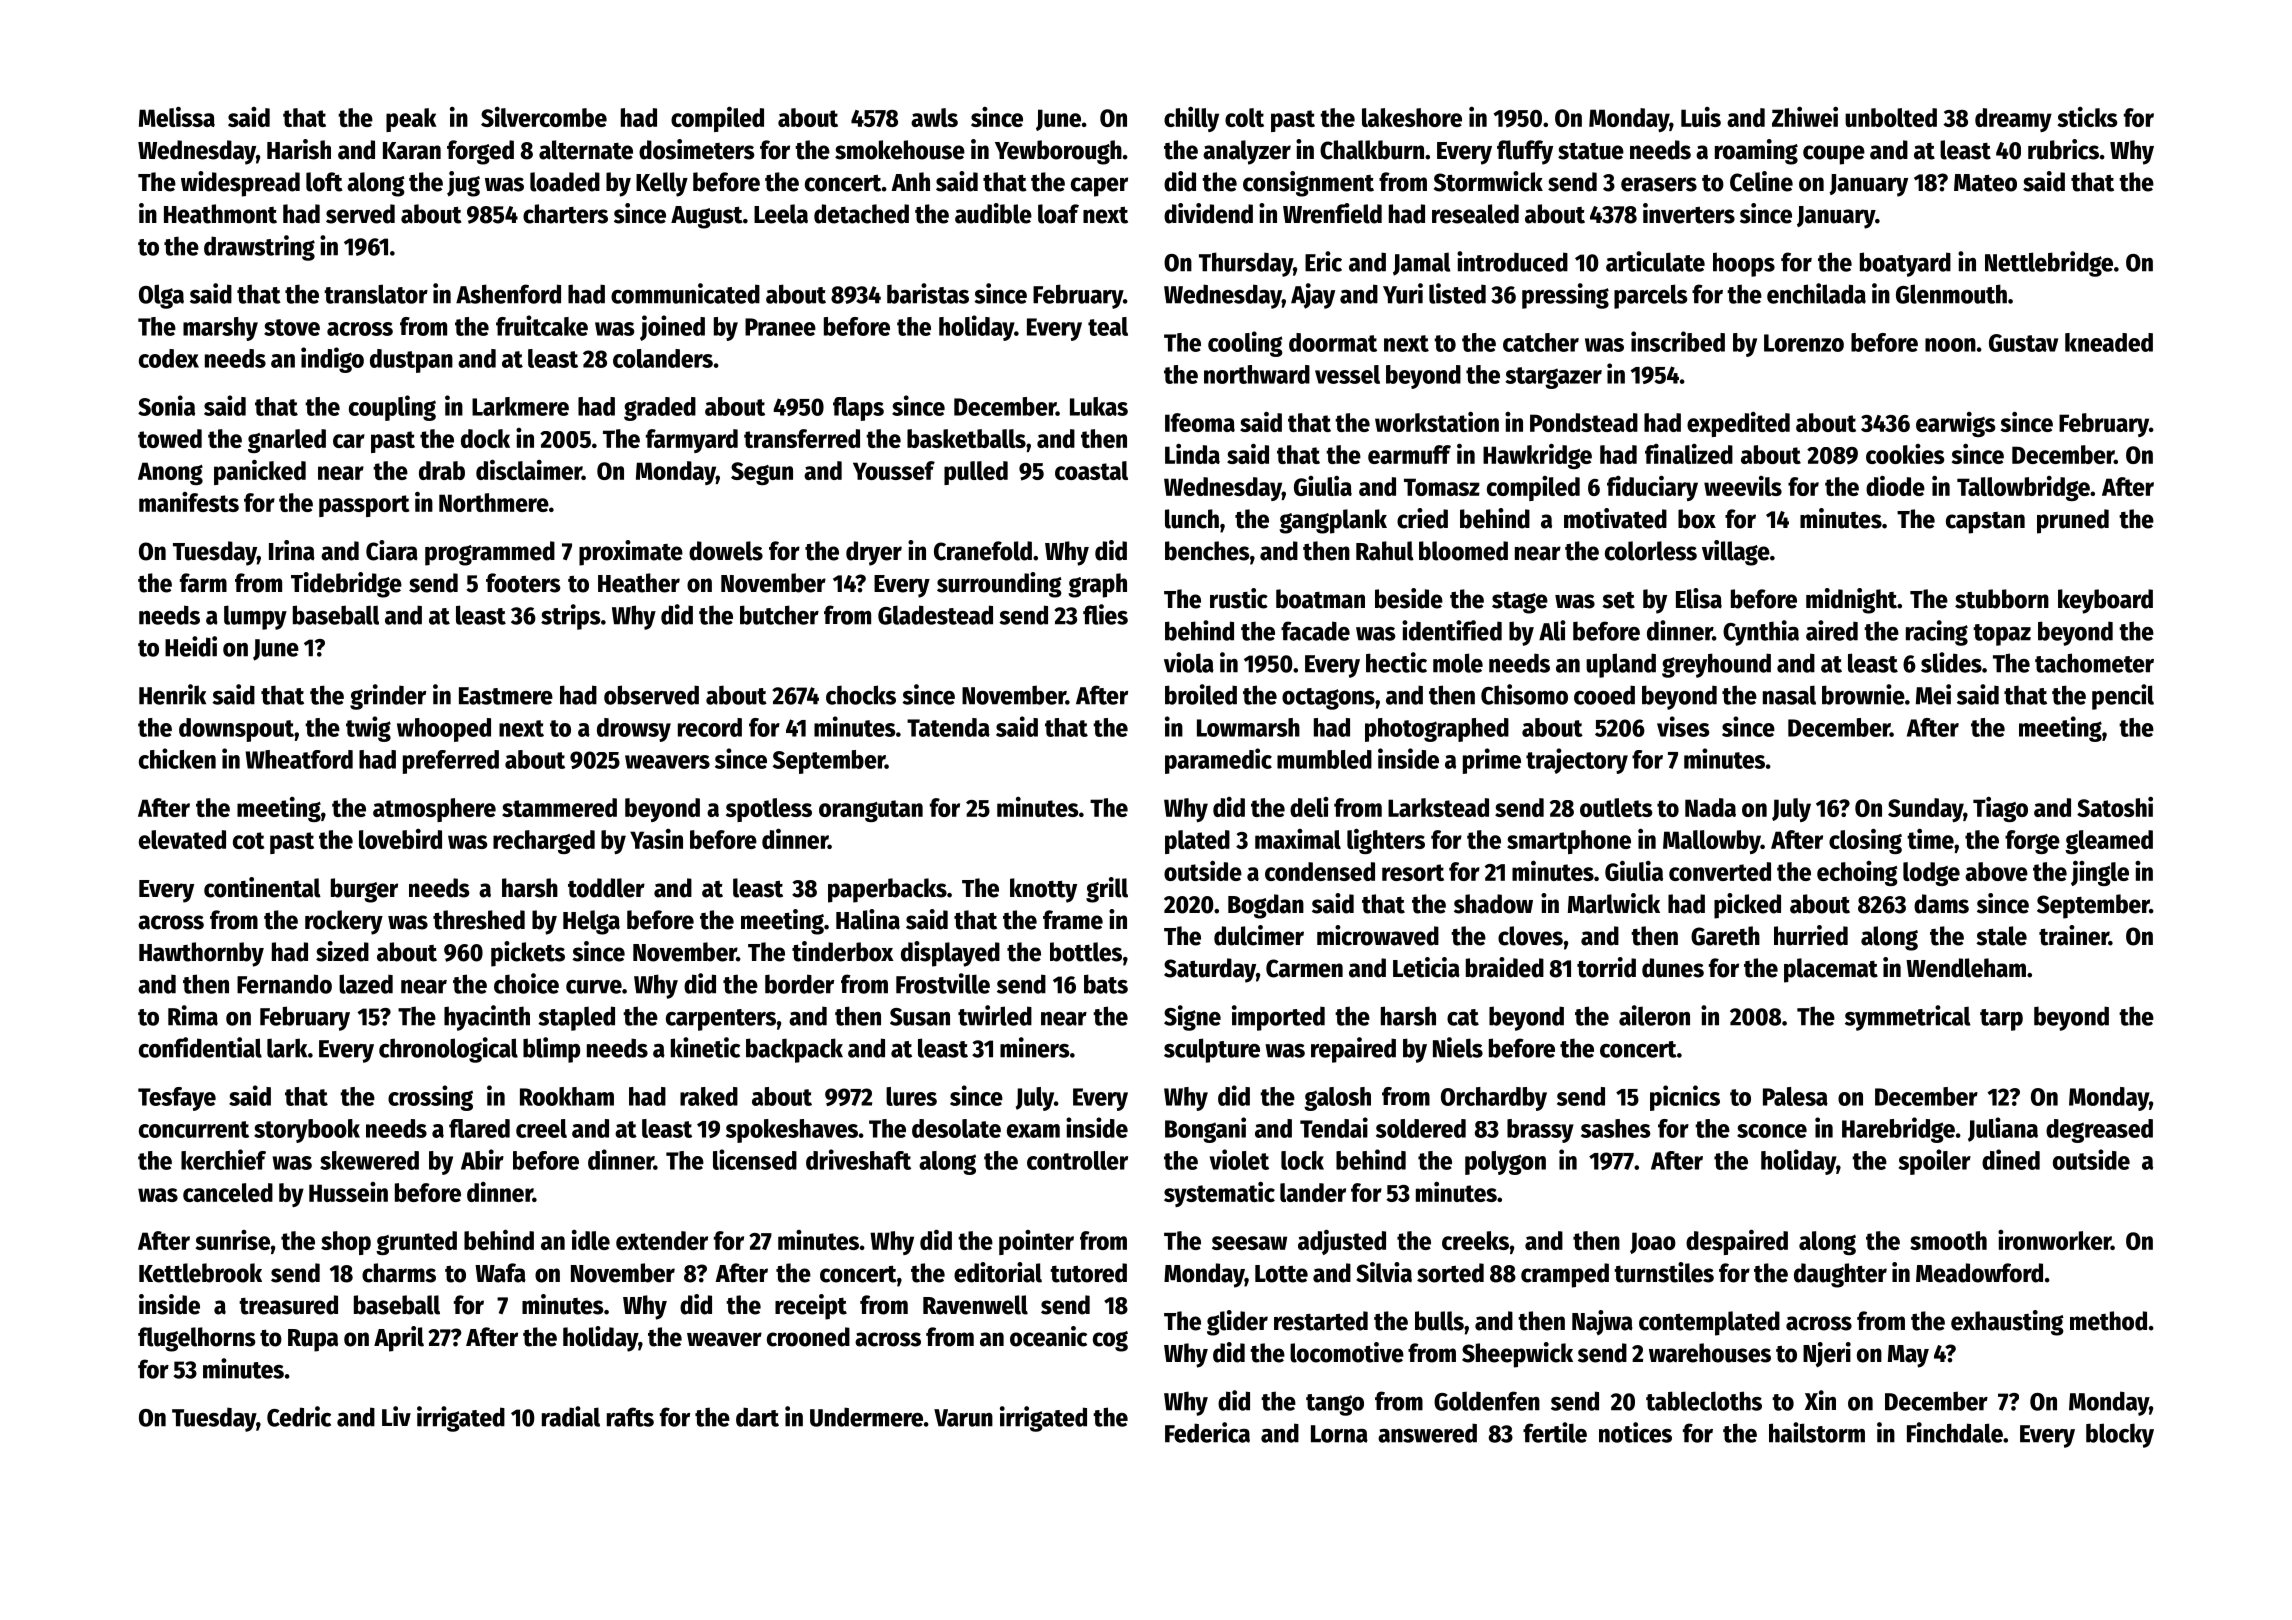  What do you see at coordinates (170, 438) in the document?
I see `towed` at bounding box center [170, 438].
